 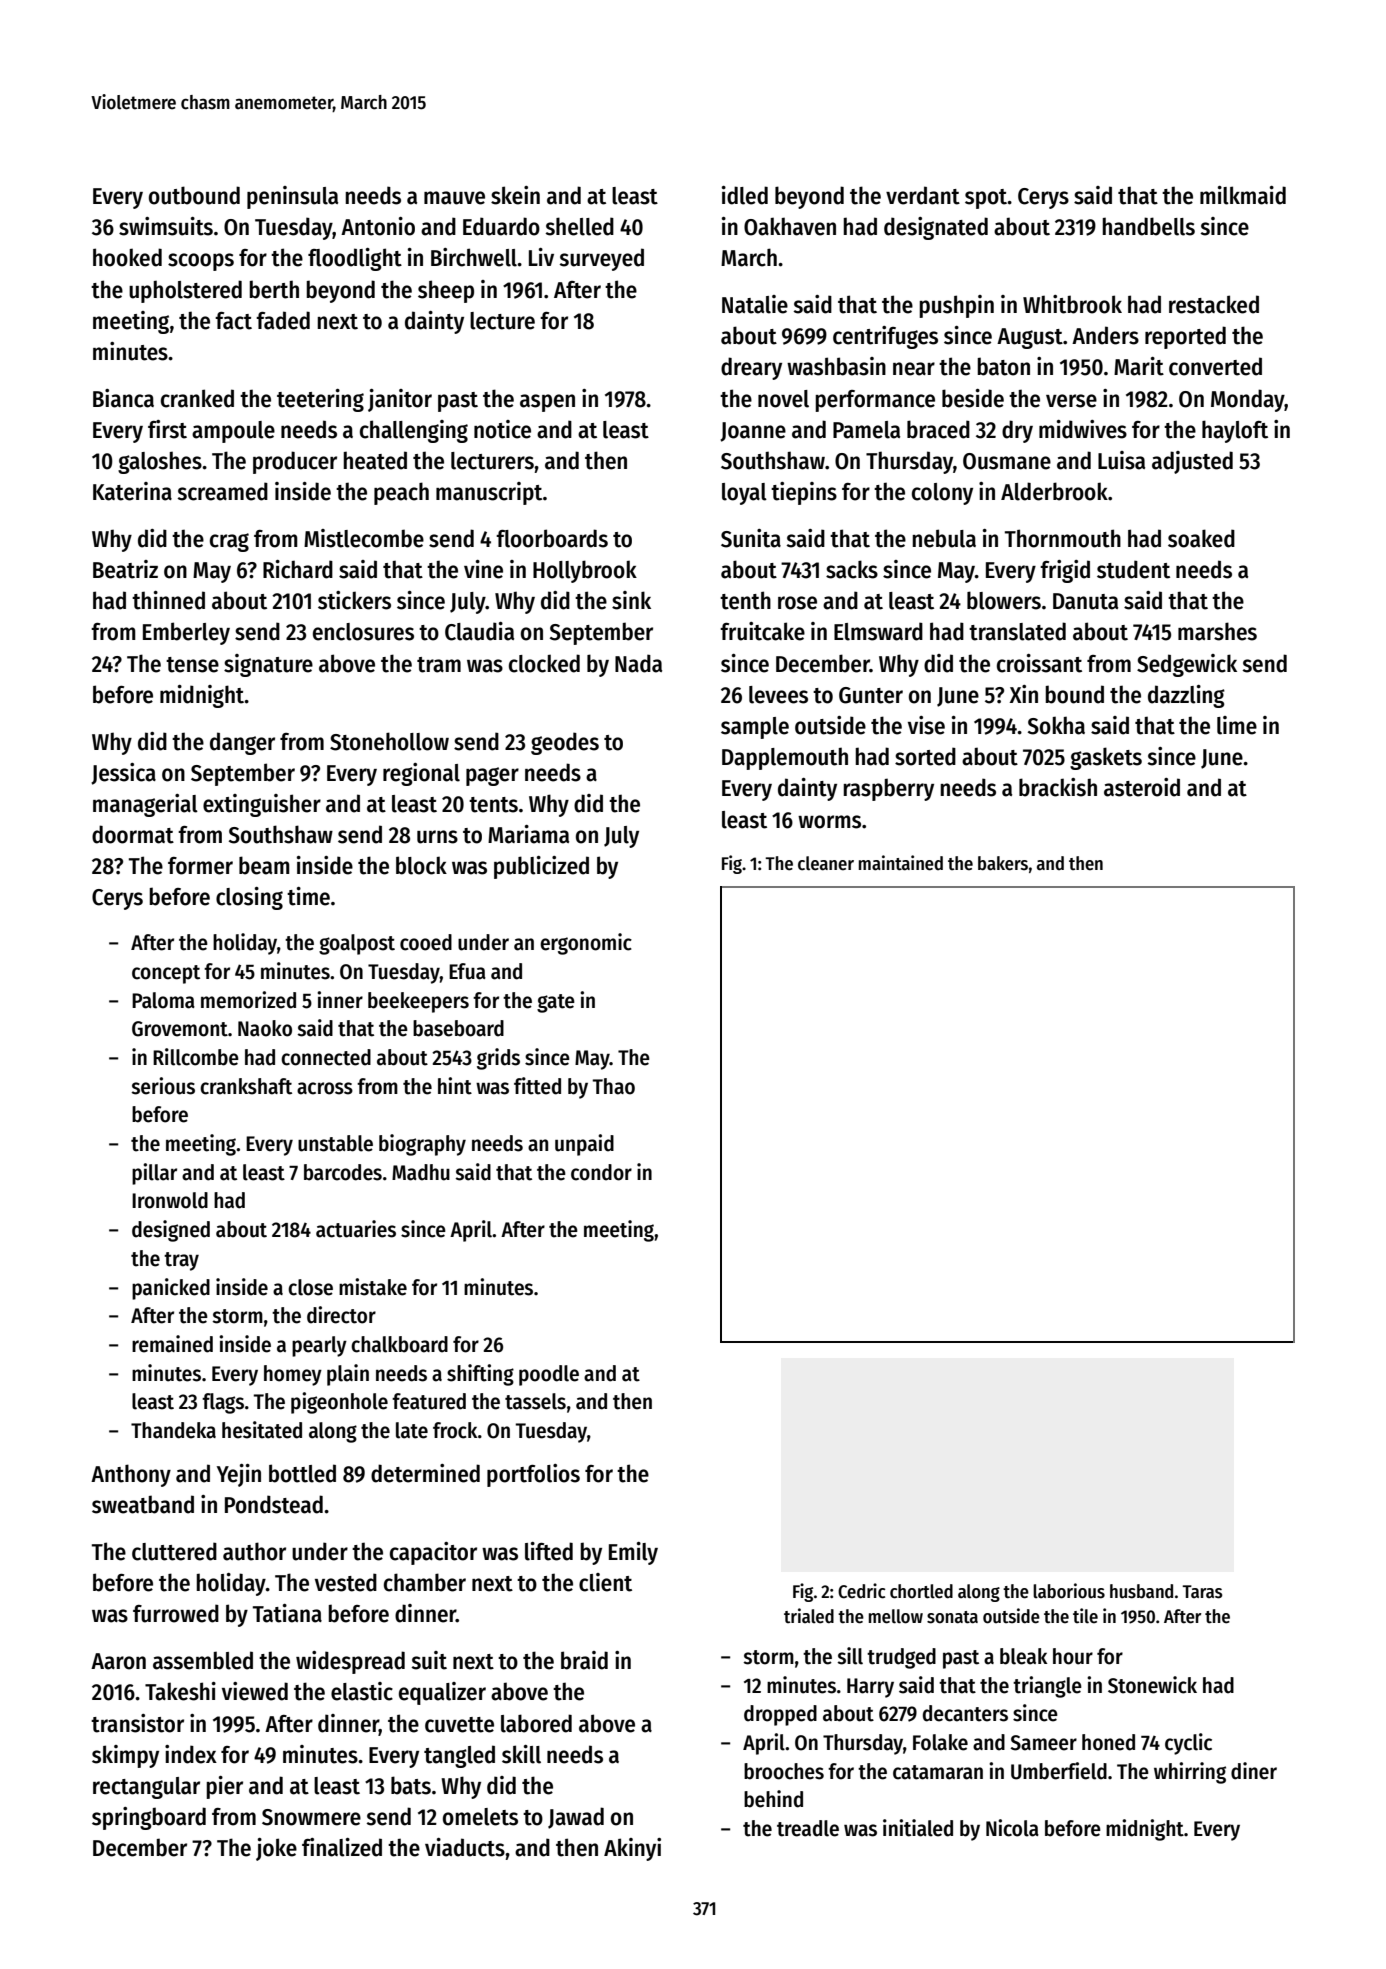 I want to click on Katerina, so click(x=132, y=491).
